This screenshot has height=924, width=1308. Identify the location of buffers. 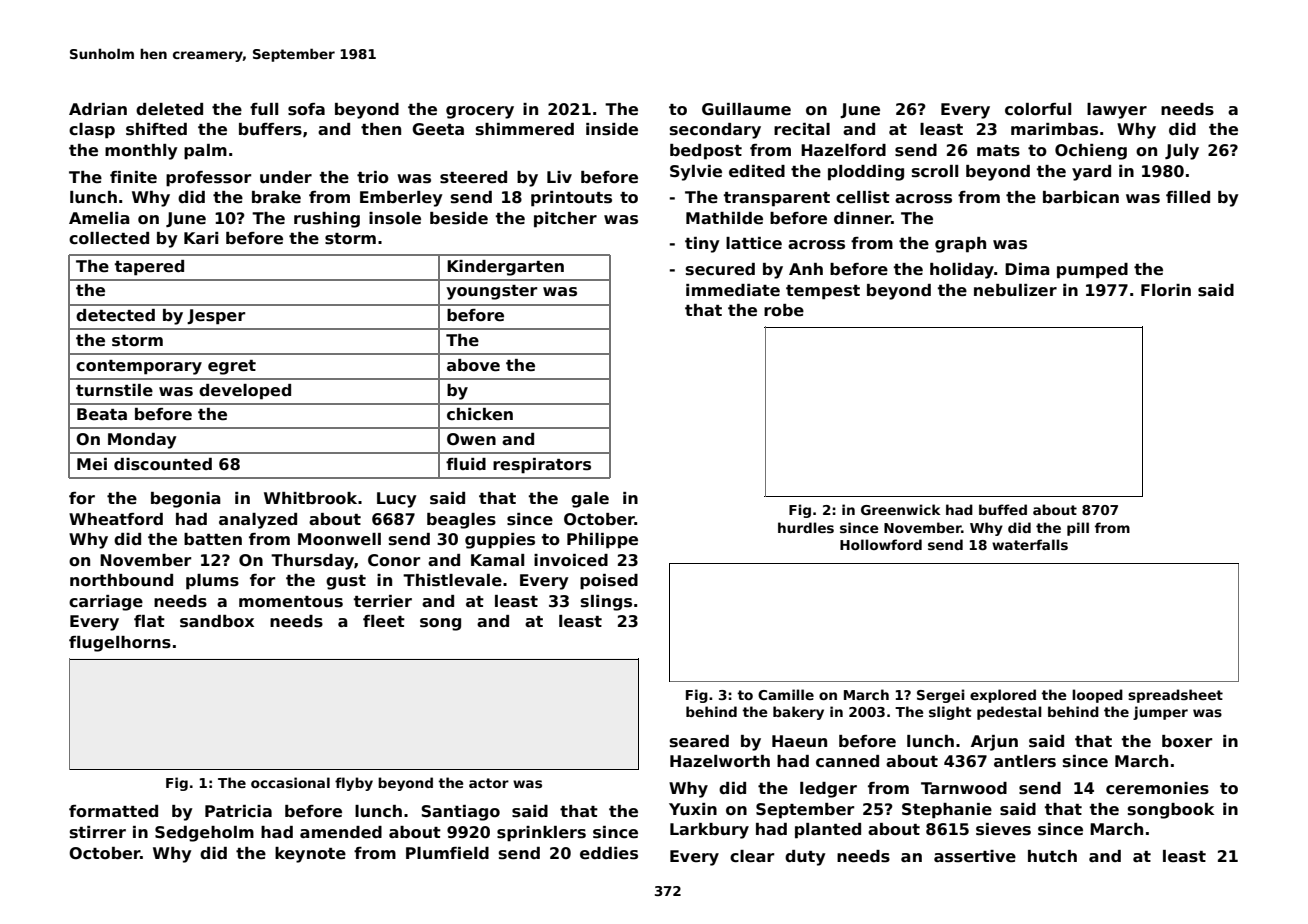
(270, 129).
